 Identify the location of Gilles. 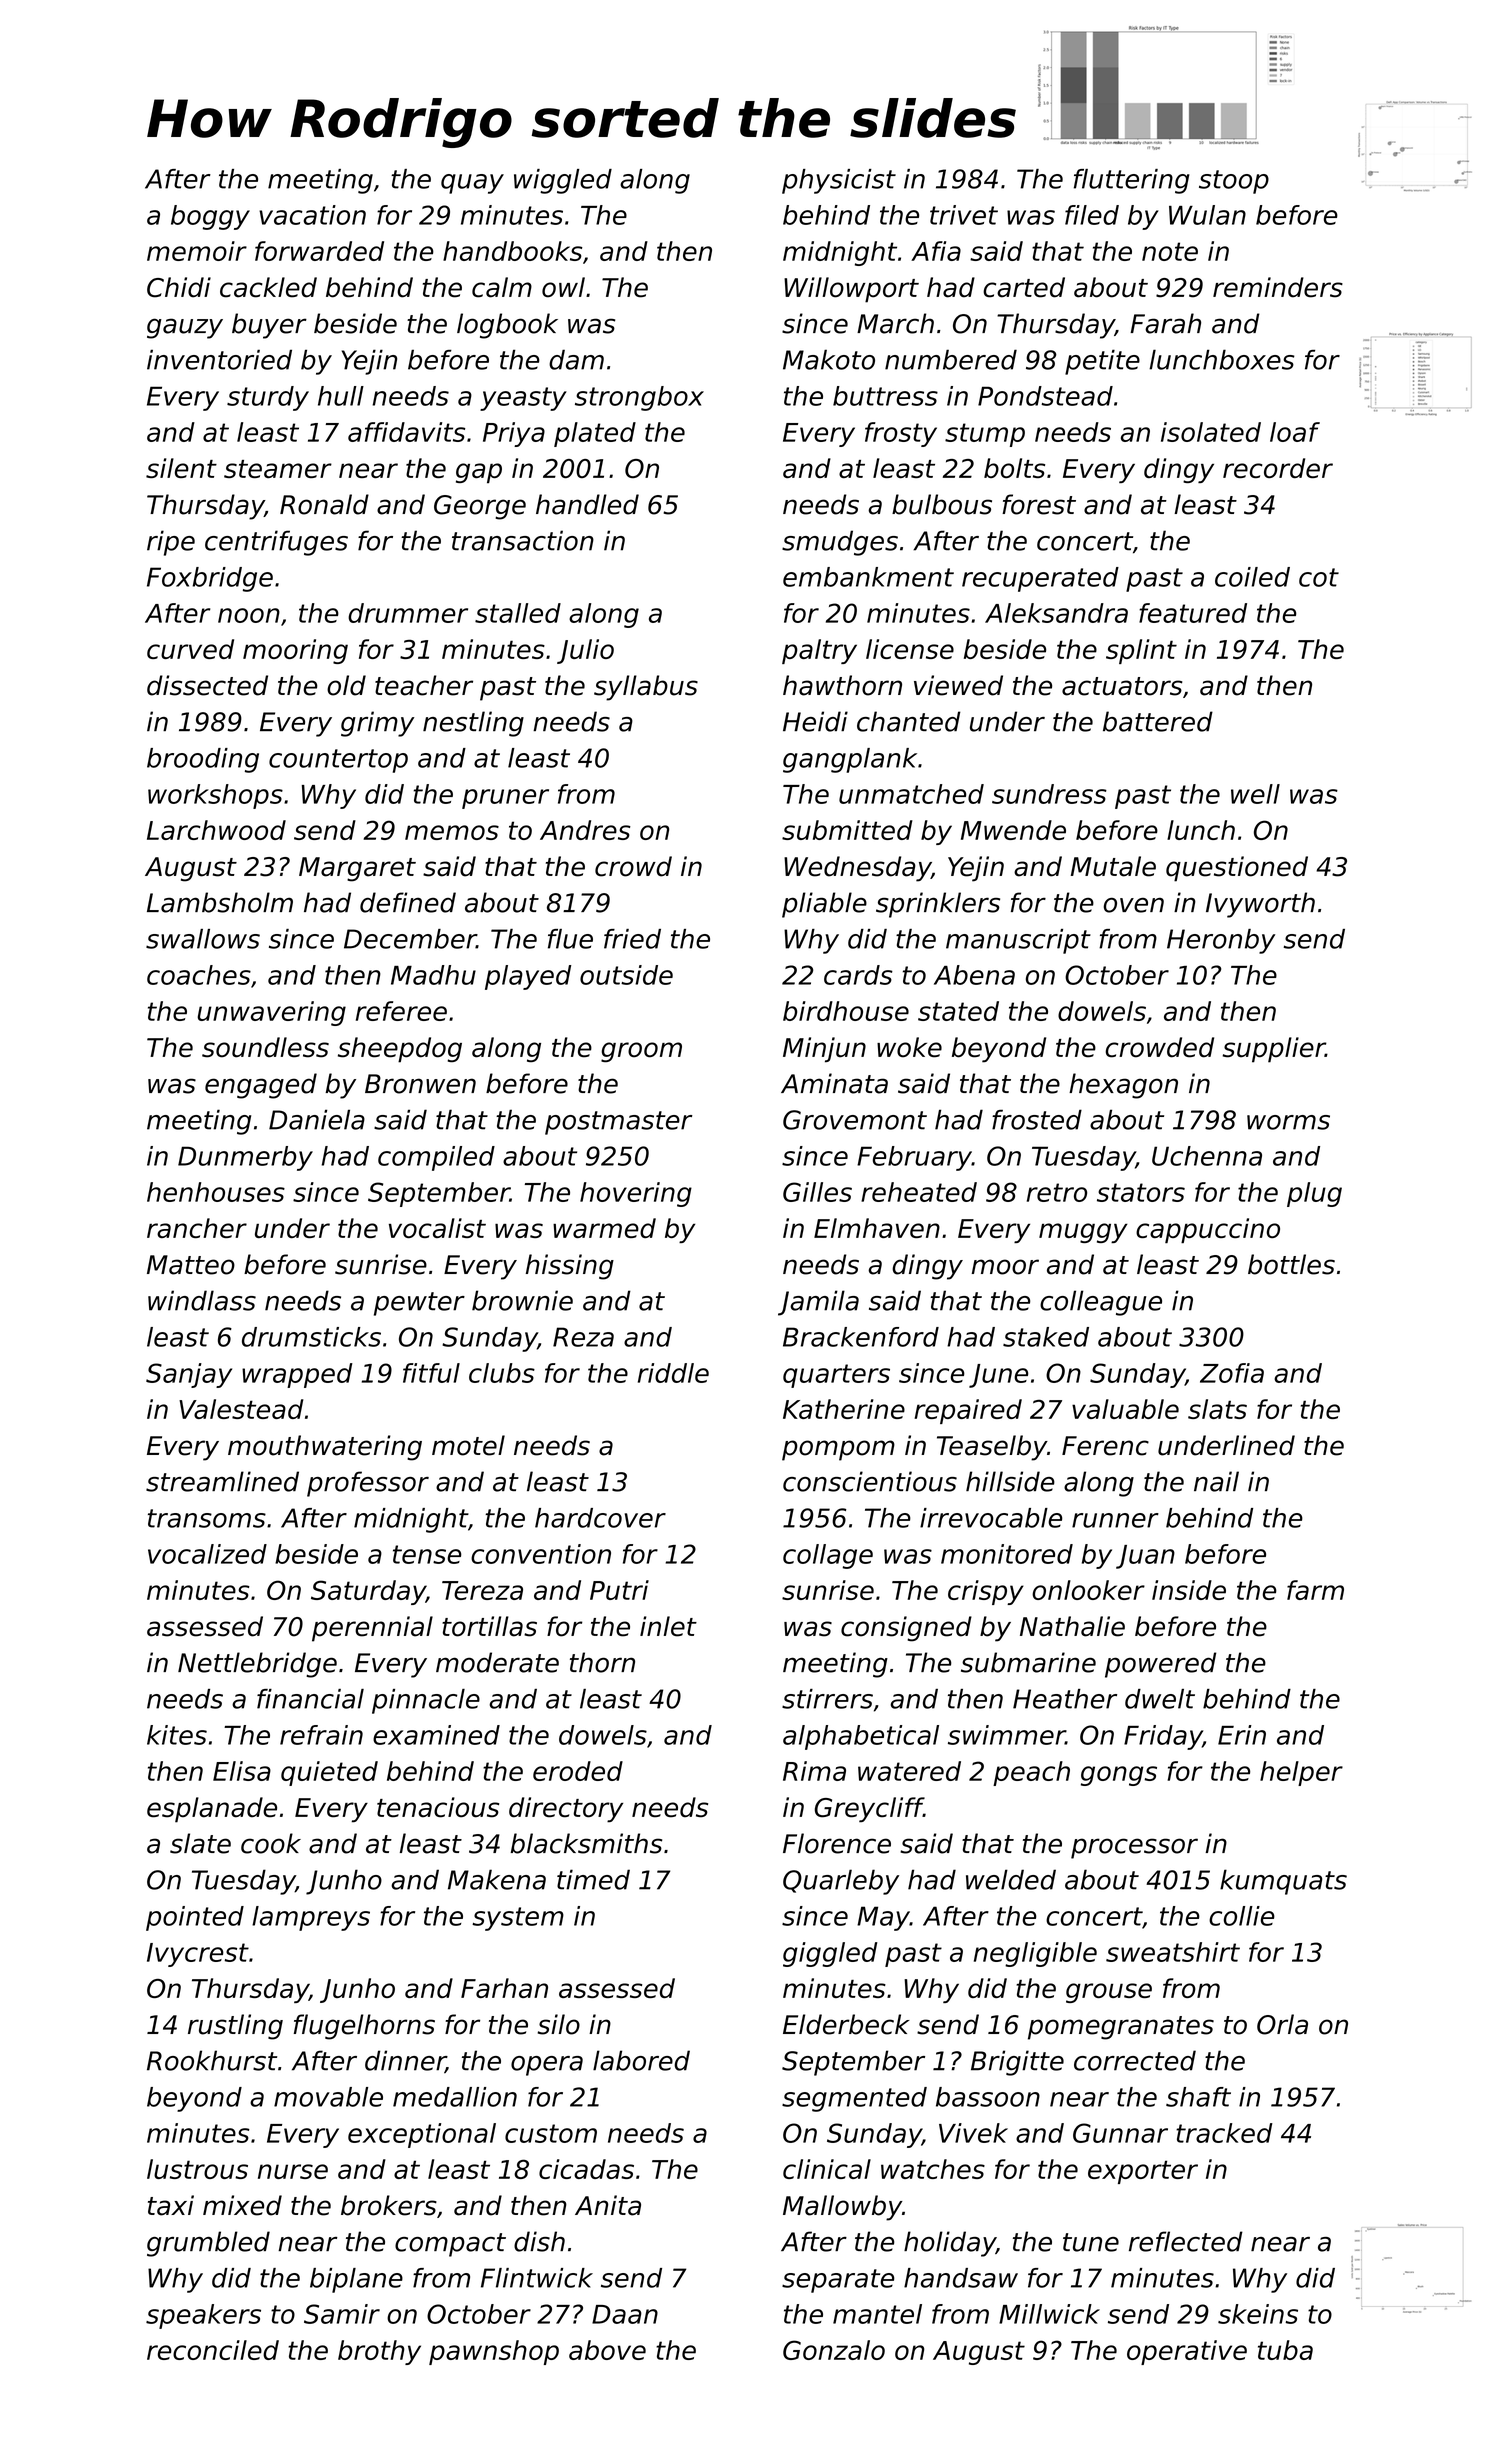
(817, 1192).
